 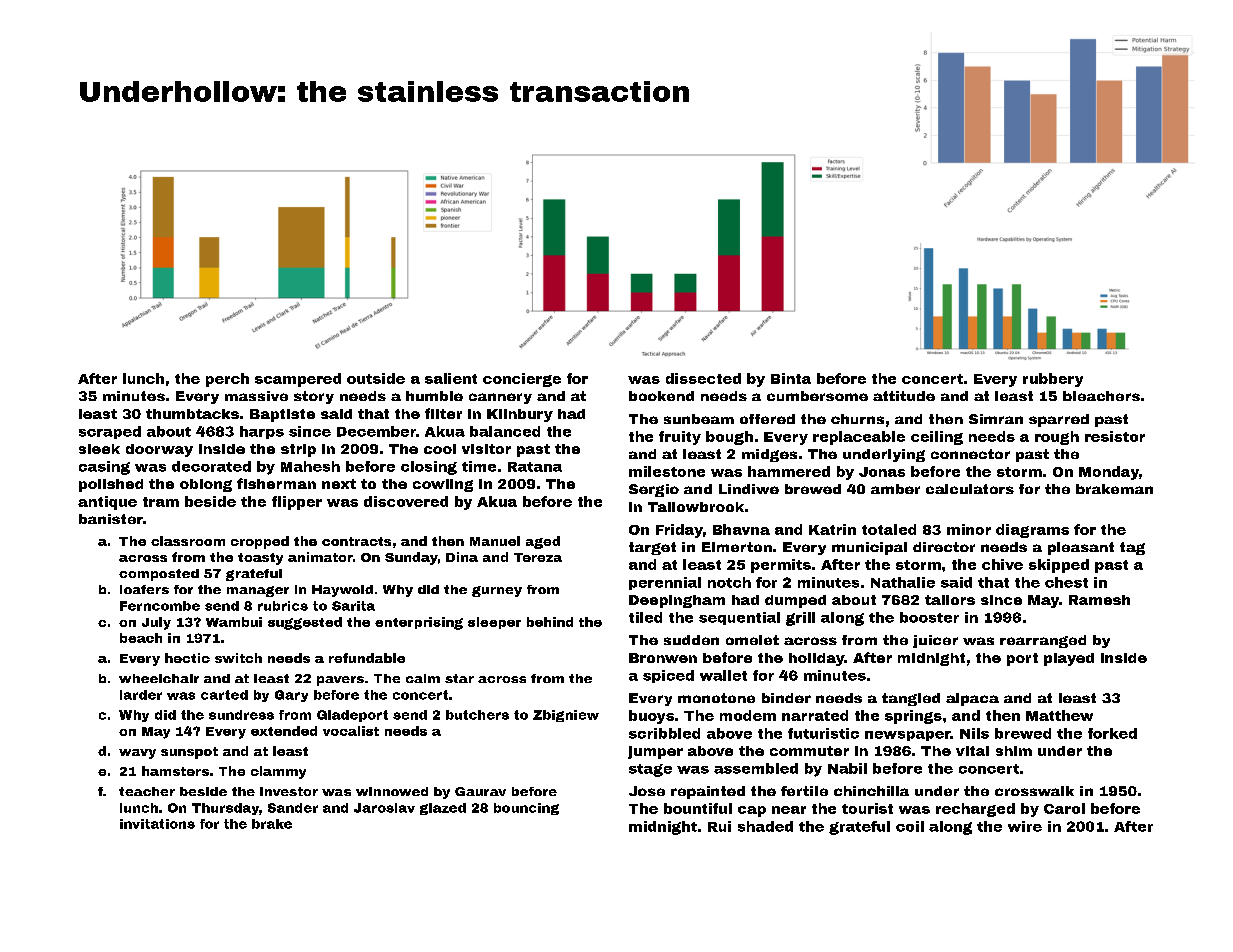 What do you see at coordinates (157, 824) in the image?
I see `invitations` at bounding box center [157, 824].
